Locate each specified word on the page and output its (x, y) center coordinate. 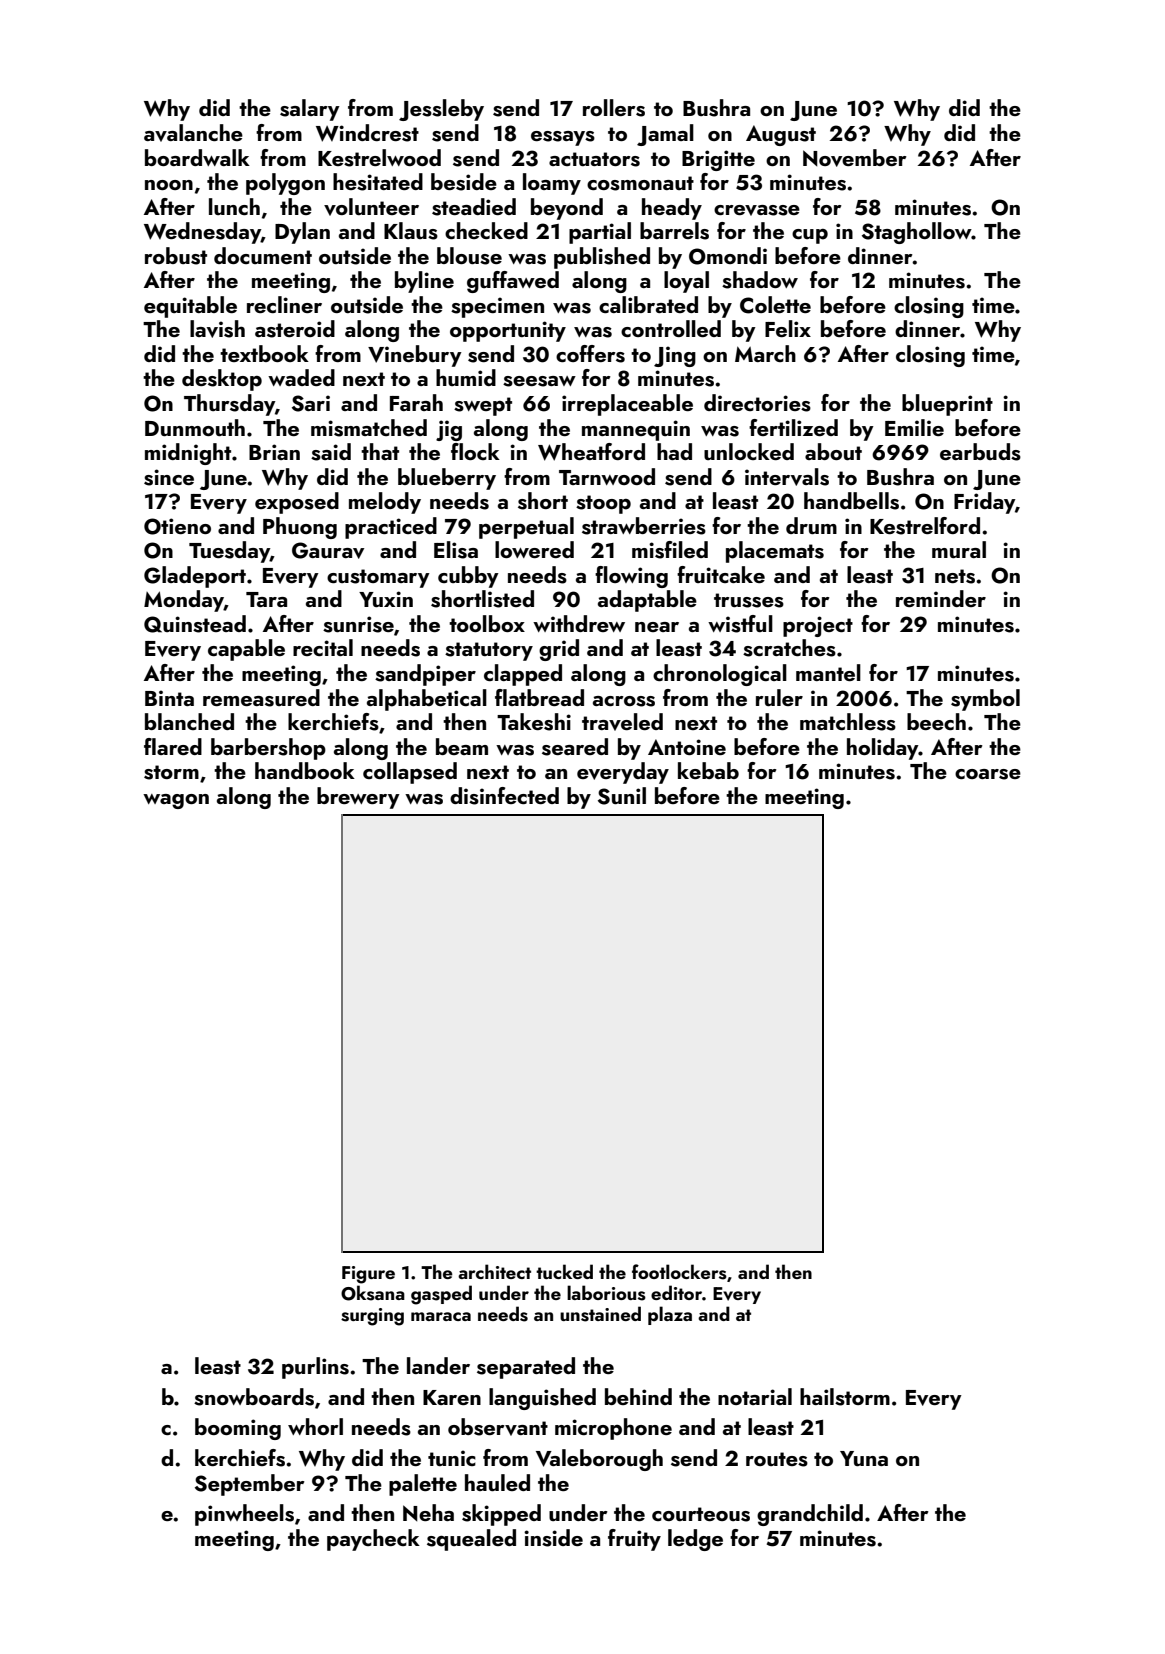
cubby (468, 577)
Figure (368, 1275)
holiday (883, 749)
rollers (614, 108)
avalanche (193, 133)
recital (323, 647)
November (855, 158)
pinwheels (244, 1515)
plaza (670, 1315)
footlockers (679, 1272)
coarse (988, 774)
